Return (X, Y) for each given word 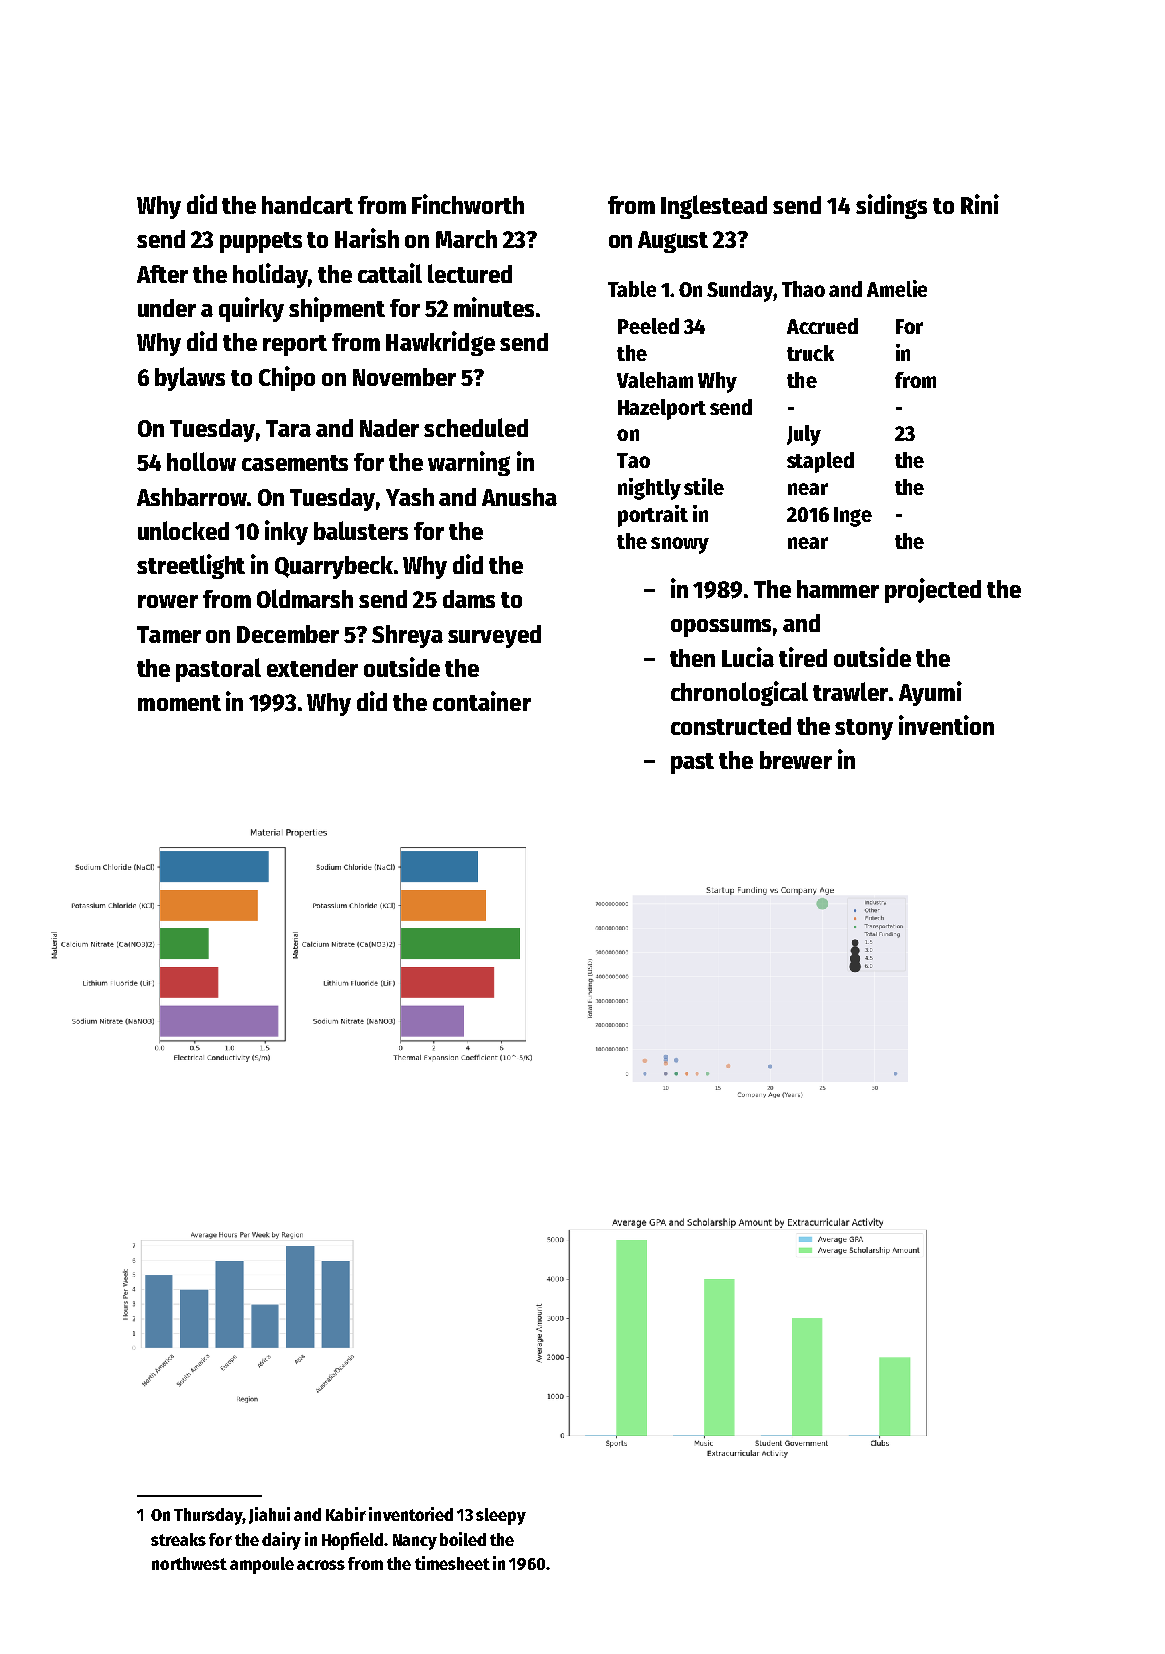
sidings (891, 206)
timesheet (452, 1563)
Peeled (648, 326)
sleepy (501, 1516)
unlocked (183, 530)
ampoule (262, 1565)
